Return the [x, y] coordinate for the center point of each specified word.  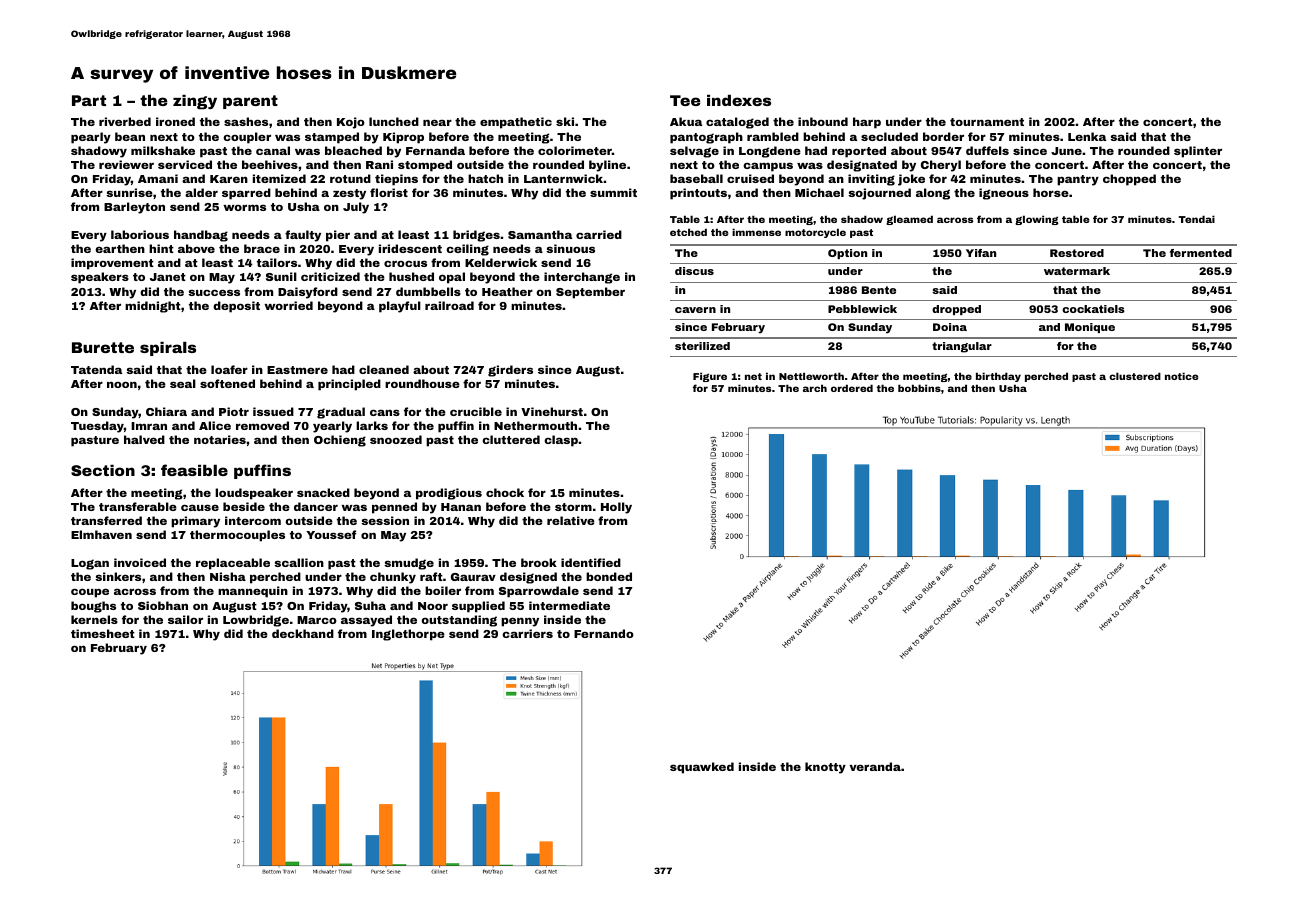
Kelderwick [501, 262]
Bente [879, 290]
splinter [1198, 152]
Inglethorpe [408, 635]
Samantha [540, 234]
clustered [1135, 376]
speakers [100, 278]
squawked [702, 768]
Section [103, 470]
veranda [875, 766]
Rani [379, 164]
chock [505, 492]
